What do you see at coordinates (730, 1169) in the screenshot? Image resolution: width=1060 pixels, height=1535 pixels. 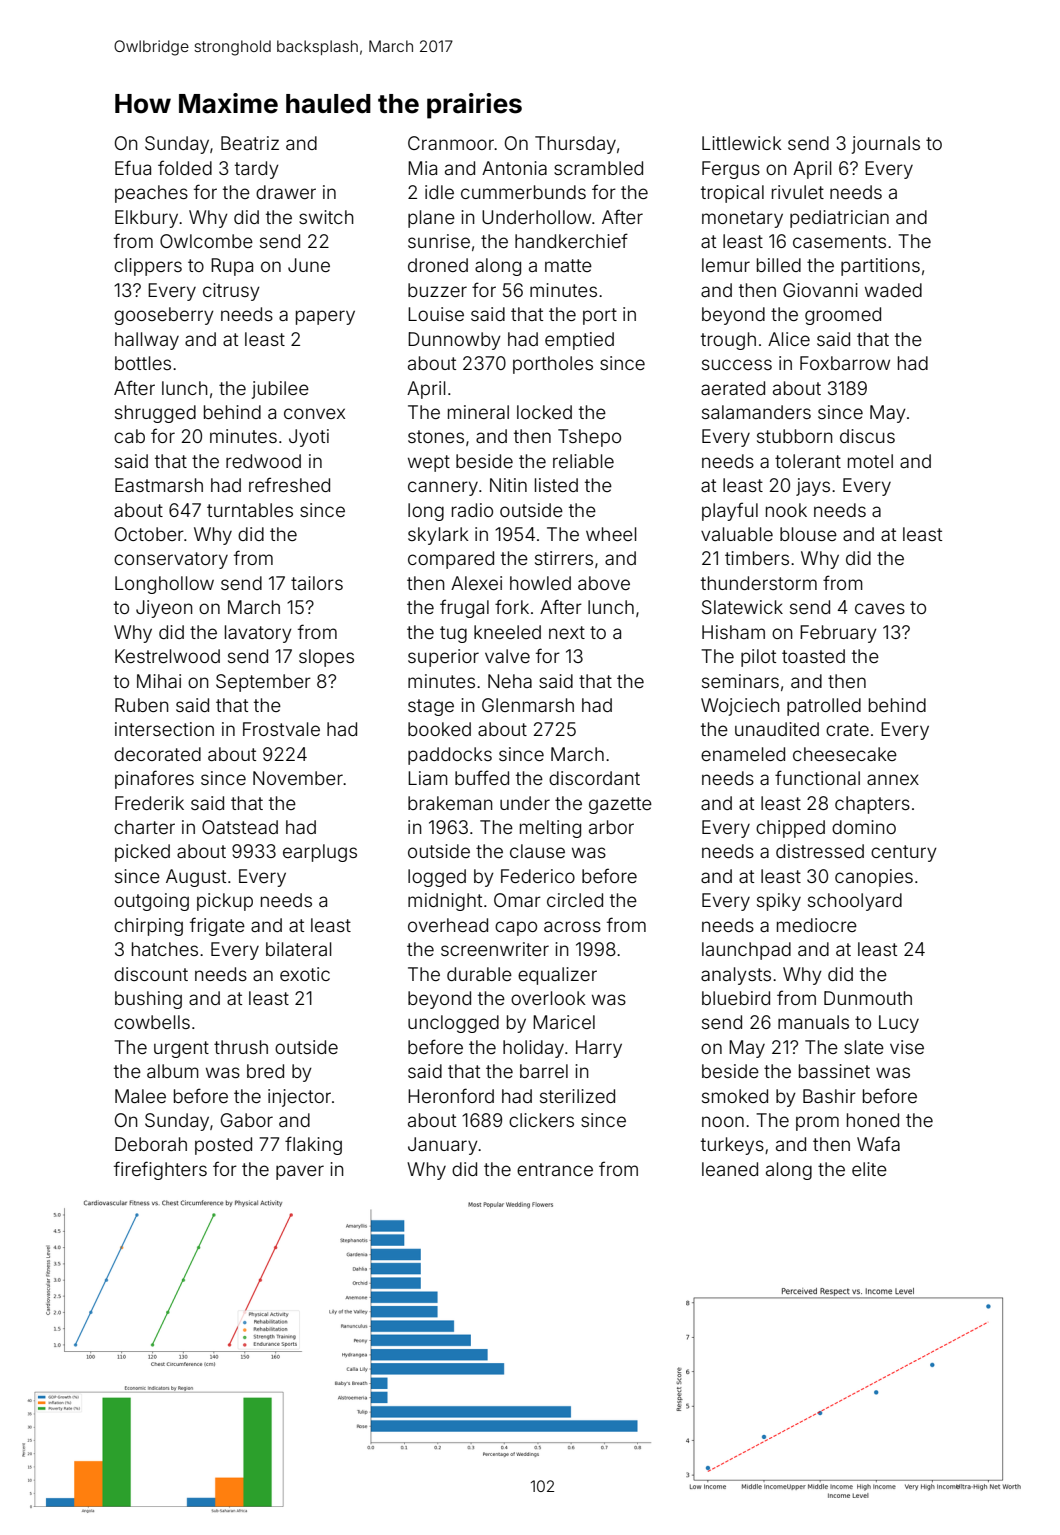 I see `leaned` at bounding box center [730, 1169].
